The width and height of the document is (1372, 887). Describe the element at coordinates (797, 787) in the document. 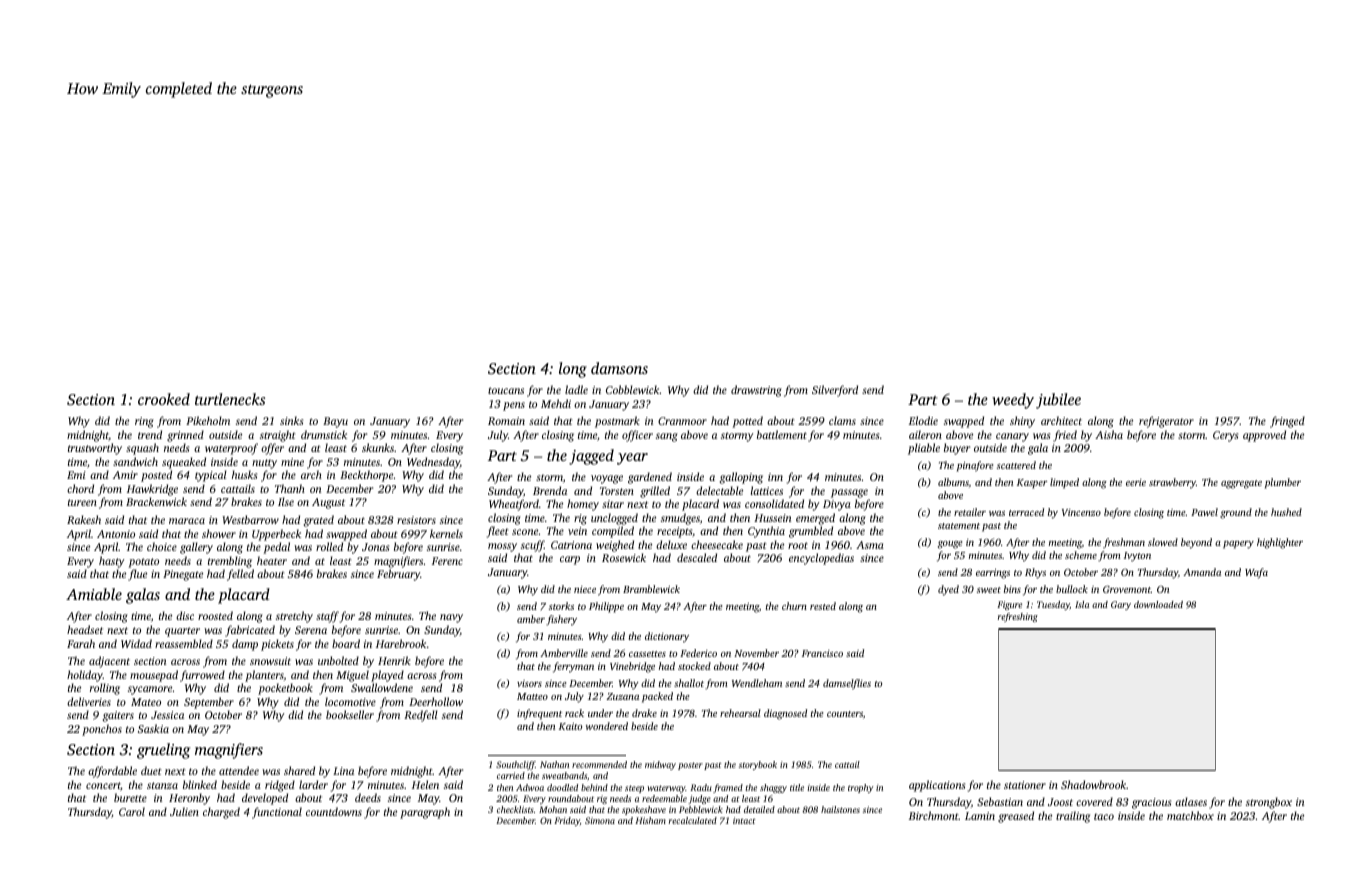

I see `title` at that location.
